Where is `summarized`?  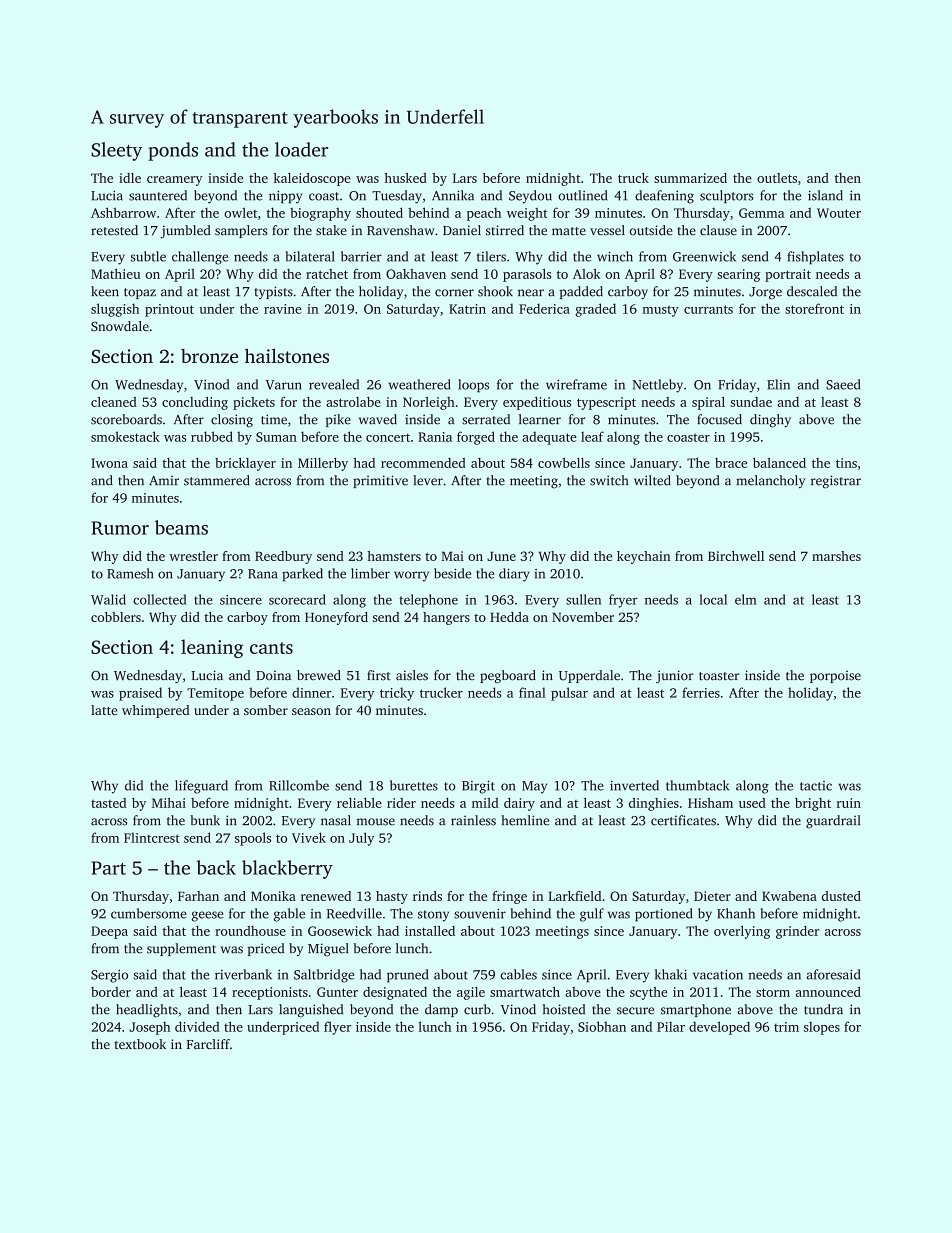
summarized is located at coordinates (690, 178).
